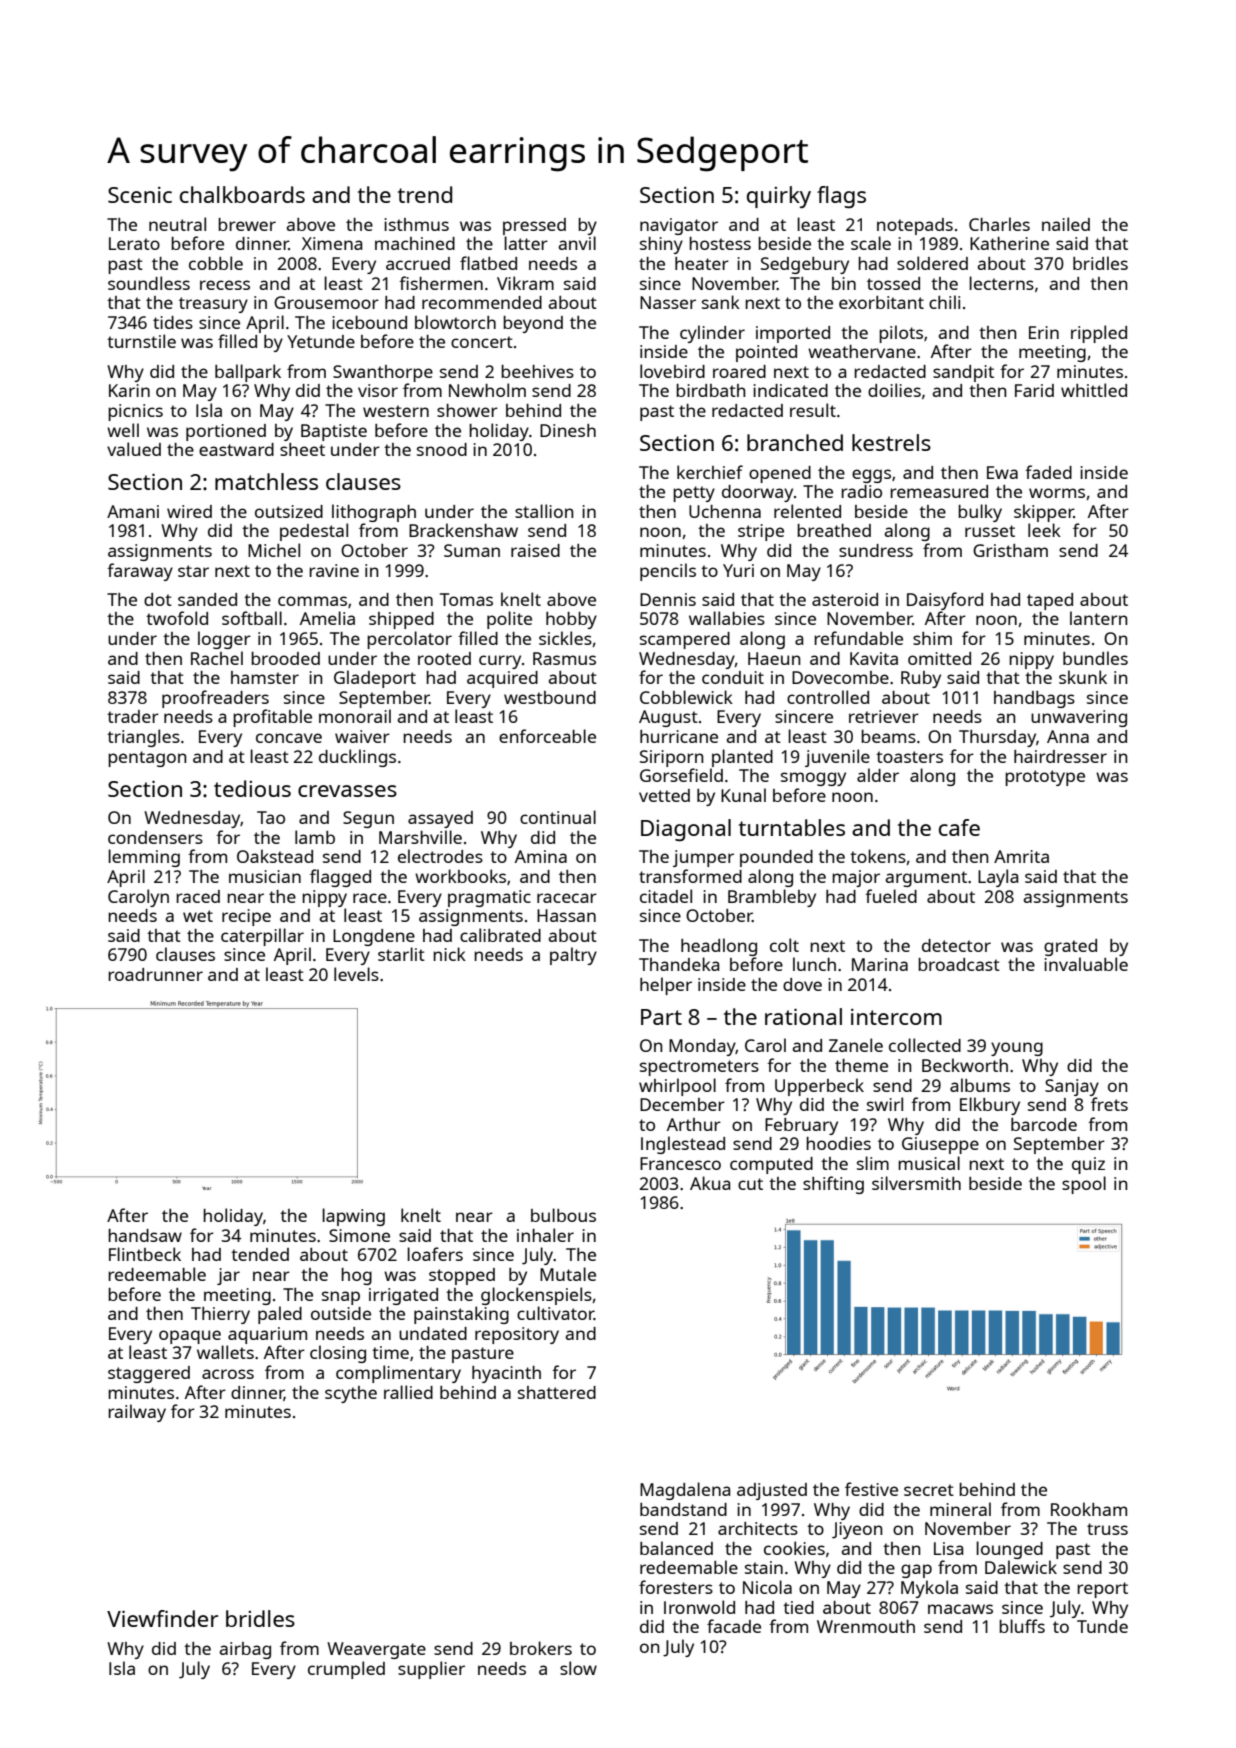  What do you see at coordinates (792, 827) in the page?
I see `turntables` at bounding box center [792, 827].
